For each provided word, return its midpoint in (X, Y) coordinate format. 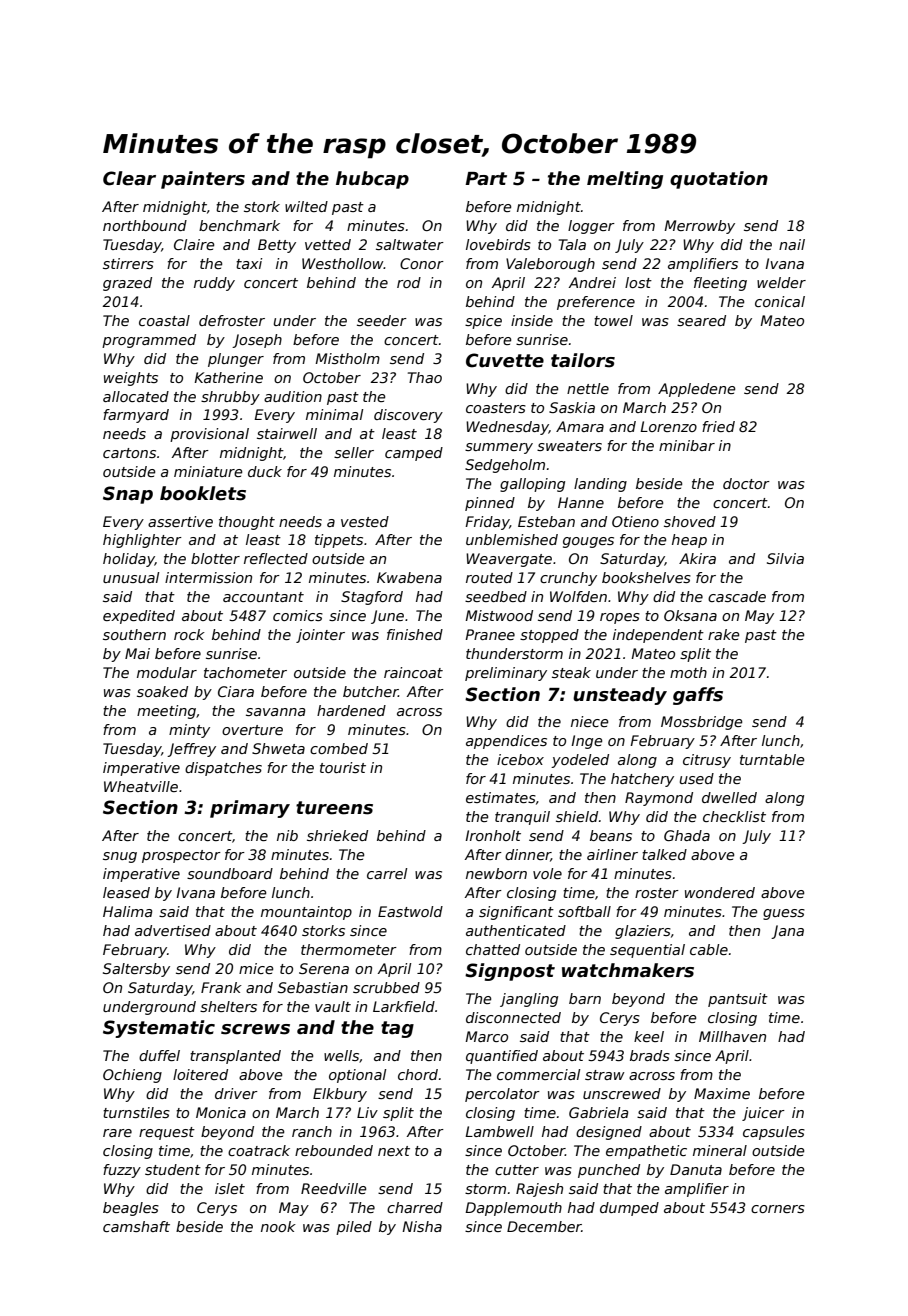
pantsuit (738, 1000)
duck (265, 471)
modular (167, 672)
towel (613, 320)
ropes (620, 618)
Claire (194, 244)
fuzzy (122, 1171)
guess (784, 914)
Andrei (592, 282)
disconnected (513, 1017)
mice (256, 968)
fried (718, 426)
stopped (549, 636)
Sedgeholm (505, 466)
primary (250, 809)
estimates (501, 797)
